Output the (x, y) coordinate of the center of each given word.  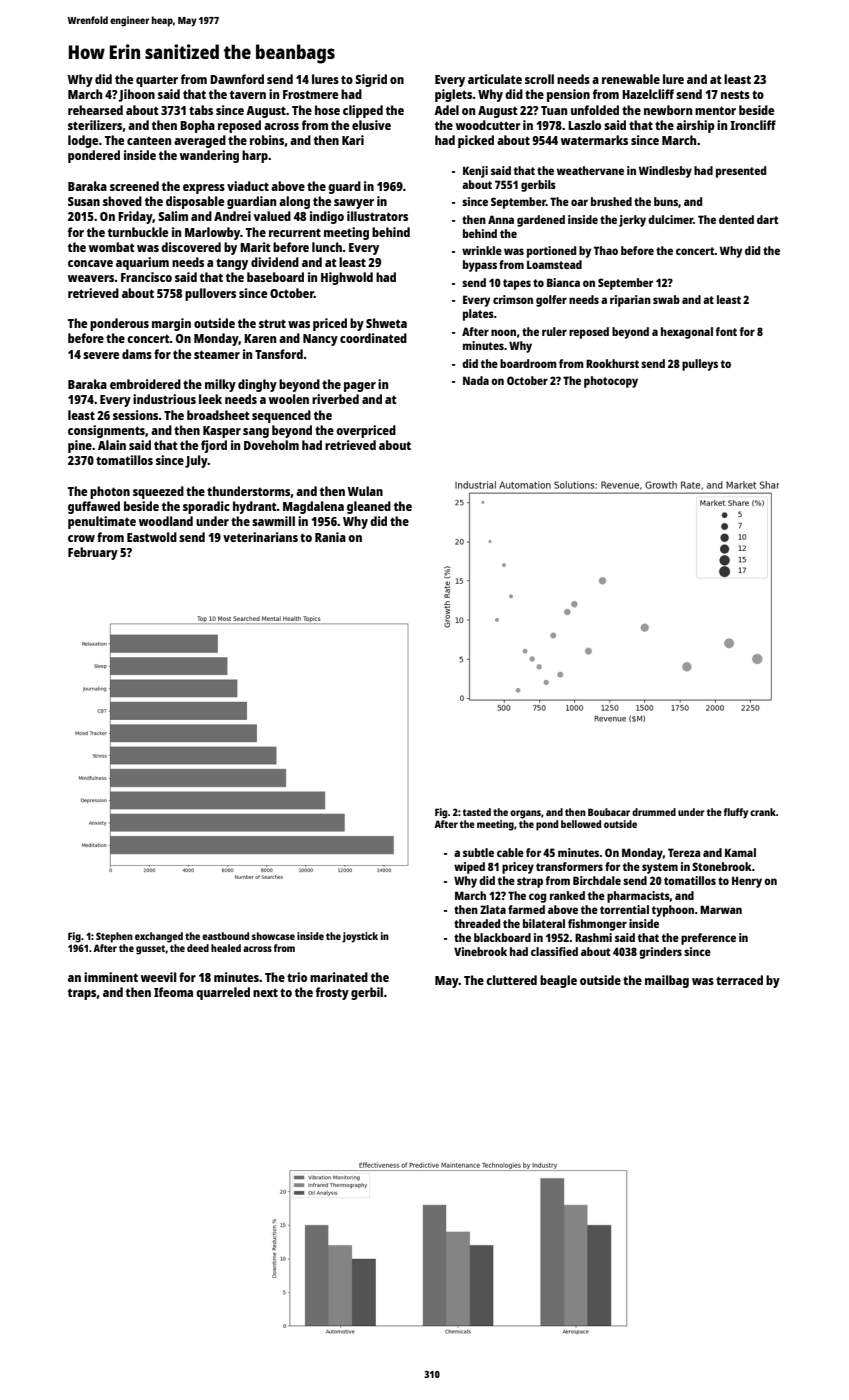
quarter (157, 81)
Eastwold (152, 537)
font (726, 331)
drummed (654, 812)
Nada (476, 380)
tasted (477, 812)
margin (171, 324)
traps (82, 994)
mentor (715, 110)
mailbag (667, 981)
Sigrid (371, 80)
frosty (332, 993)
